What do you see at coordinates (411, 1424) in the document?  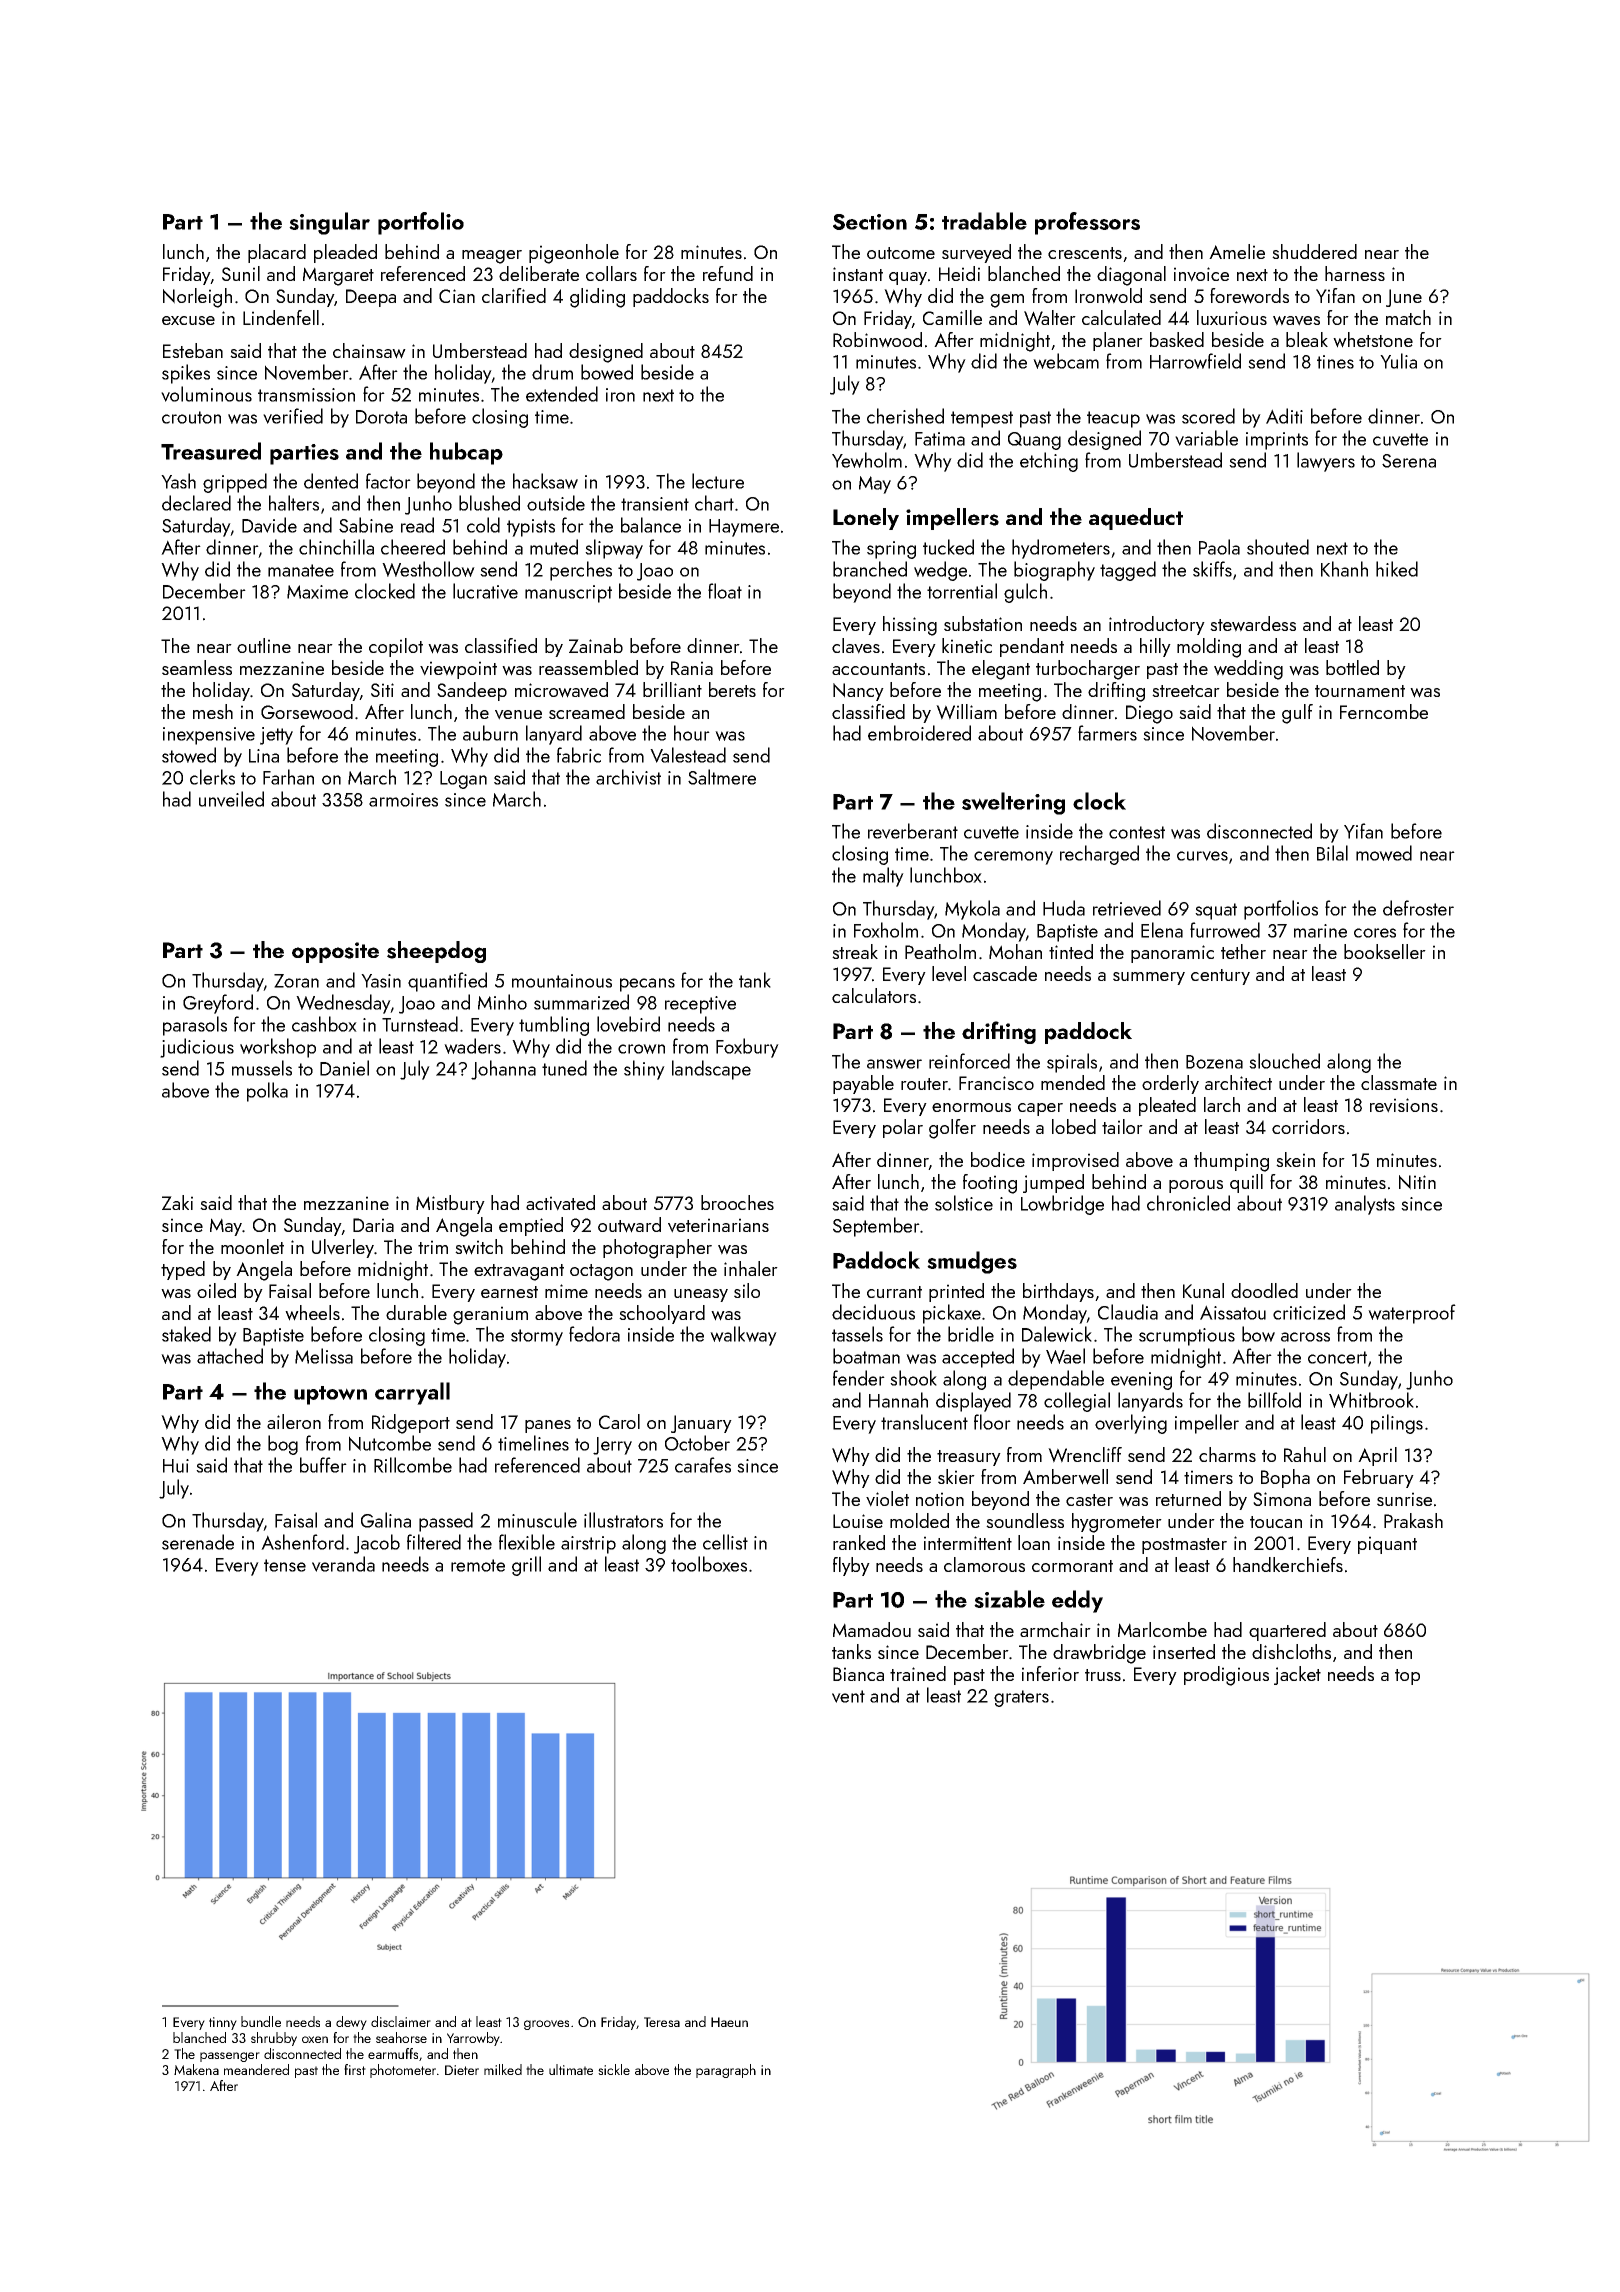 I see `Ridgeport` at bounding box center [411, 1424].
